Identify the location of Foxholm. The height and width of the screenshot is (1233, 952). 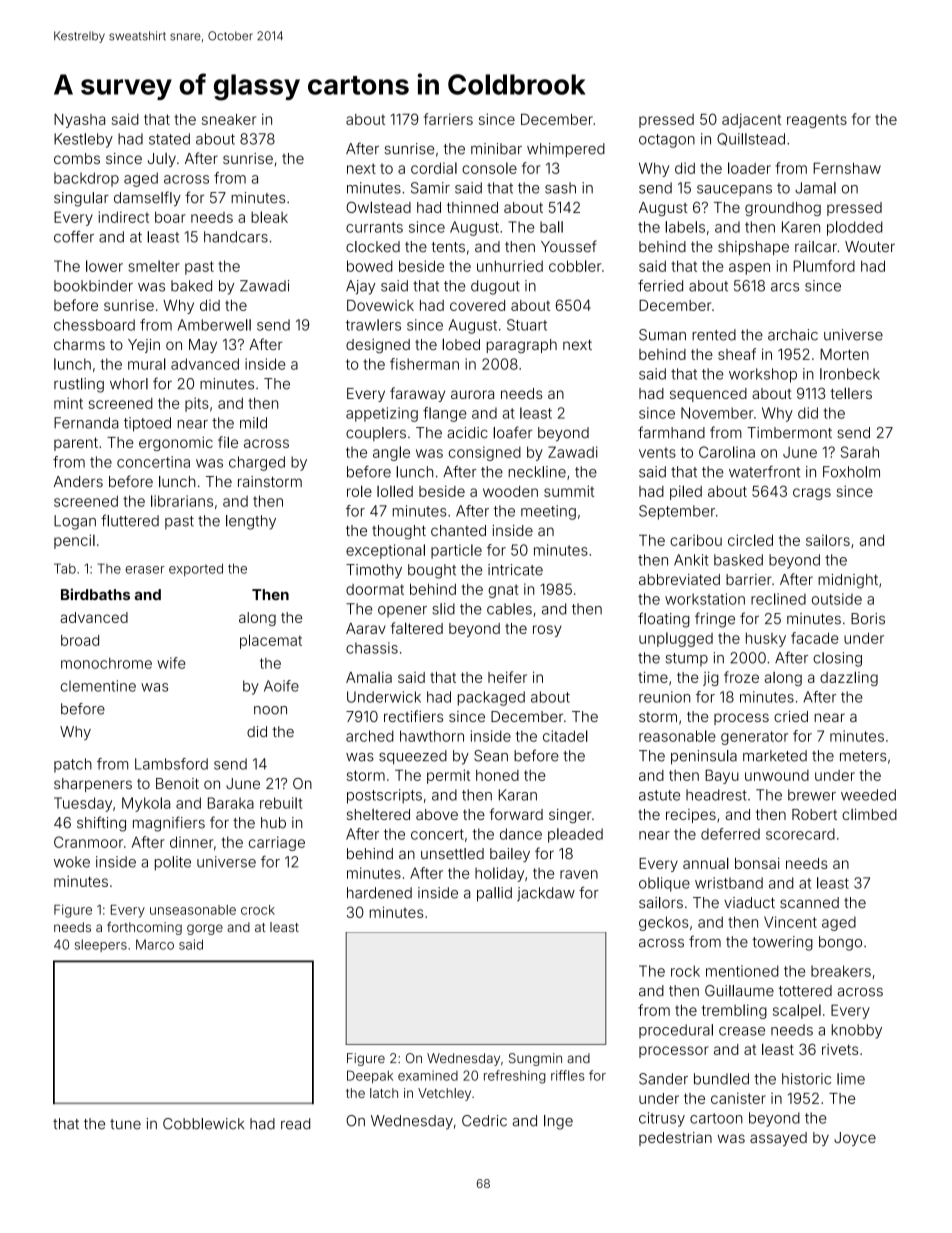
(851, 472).
